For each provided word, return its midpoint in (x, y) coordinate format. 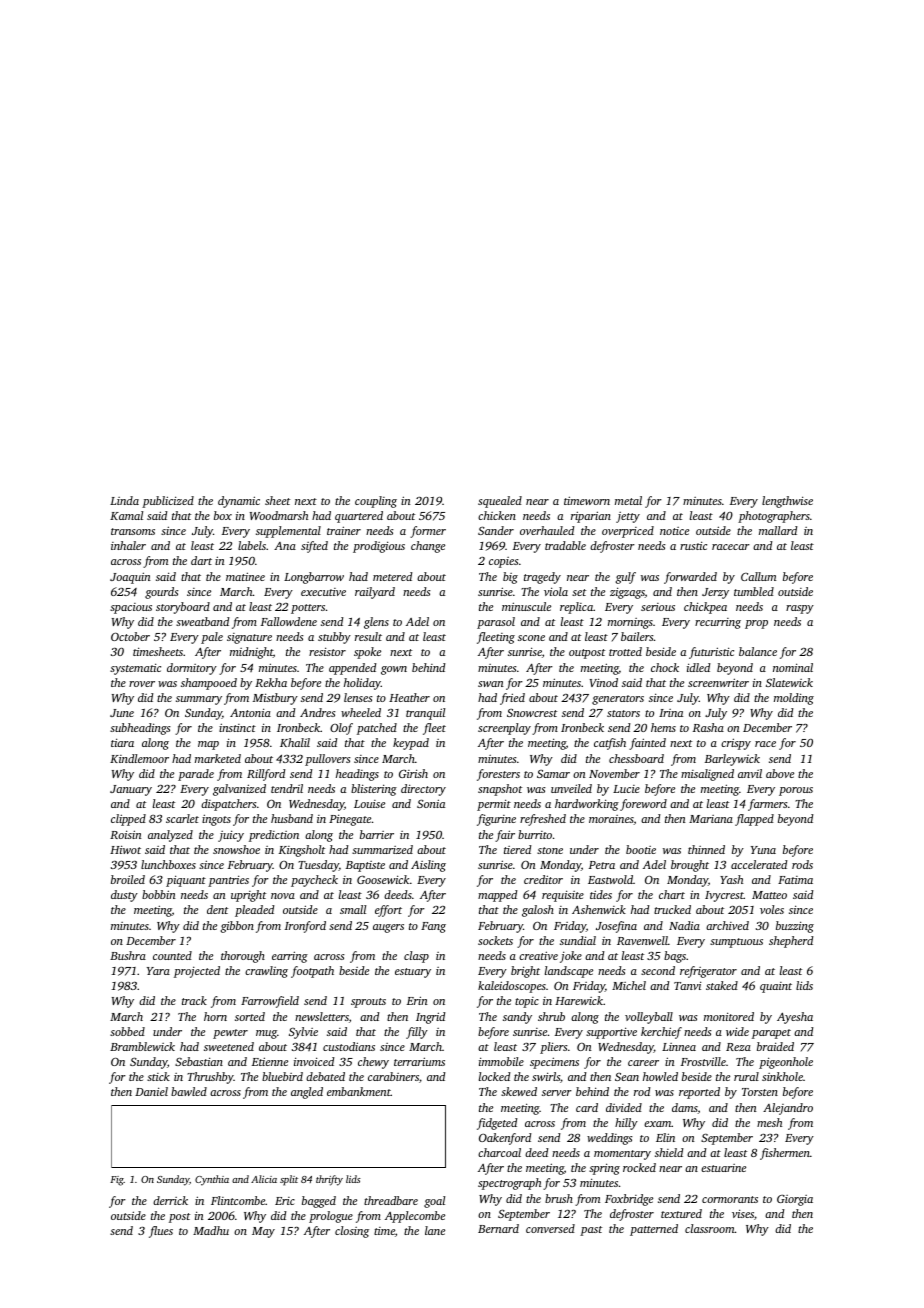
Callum (758, 576)
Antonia (250, 712)
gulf (626, 578)
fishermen (785, 1154)
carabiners (393, 1076)
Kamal (126, 515)
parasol (496, 623)
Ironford (305, 927)
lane (435, 1230)
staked (722, 985)
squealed (500, 502)
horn (215, 1016)
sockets (495, 940)
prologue (331, 1217)
